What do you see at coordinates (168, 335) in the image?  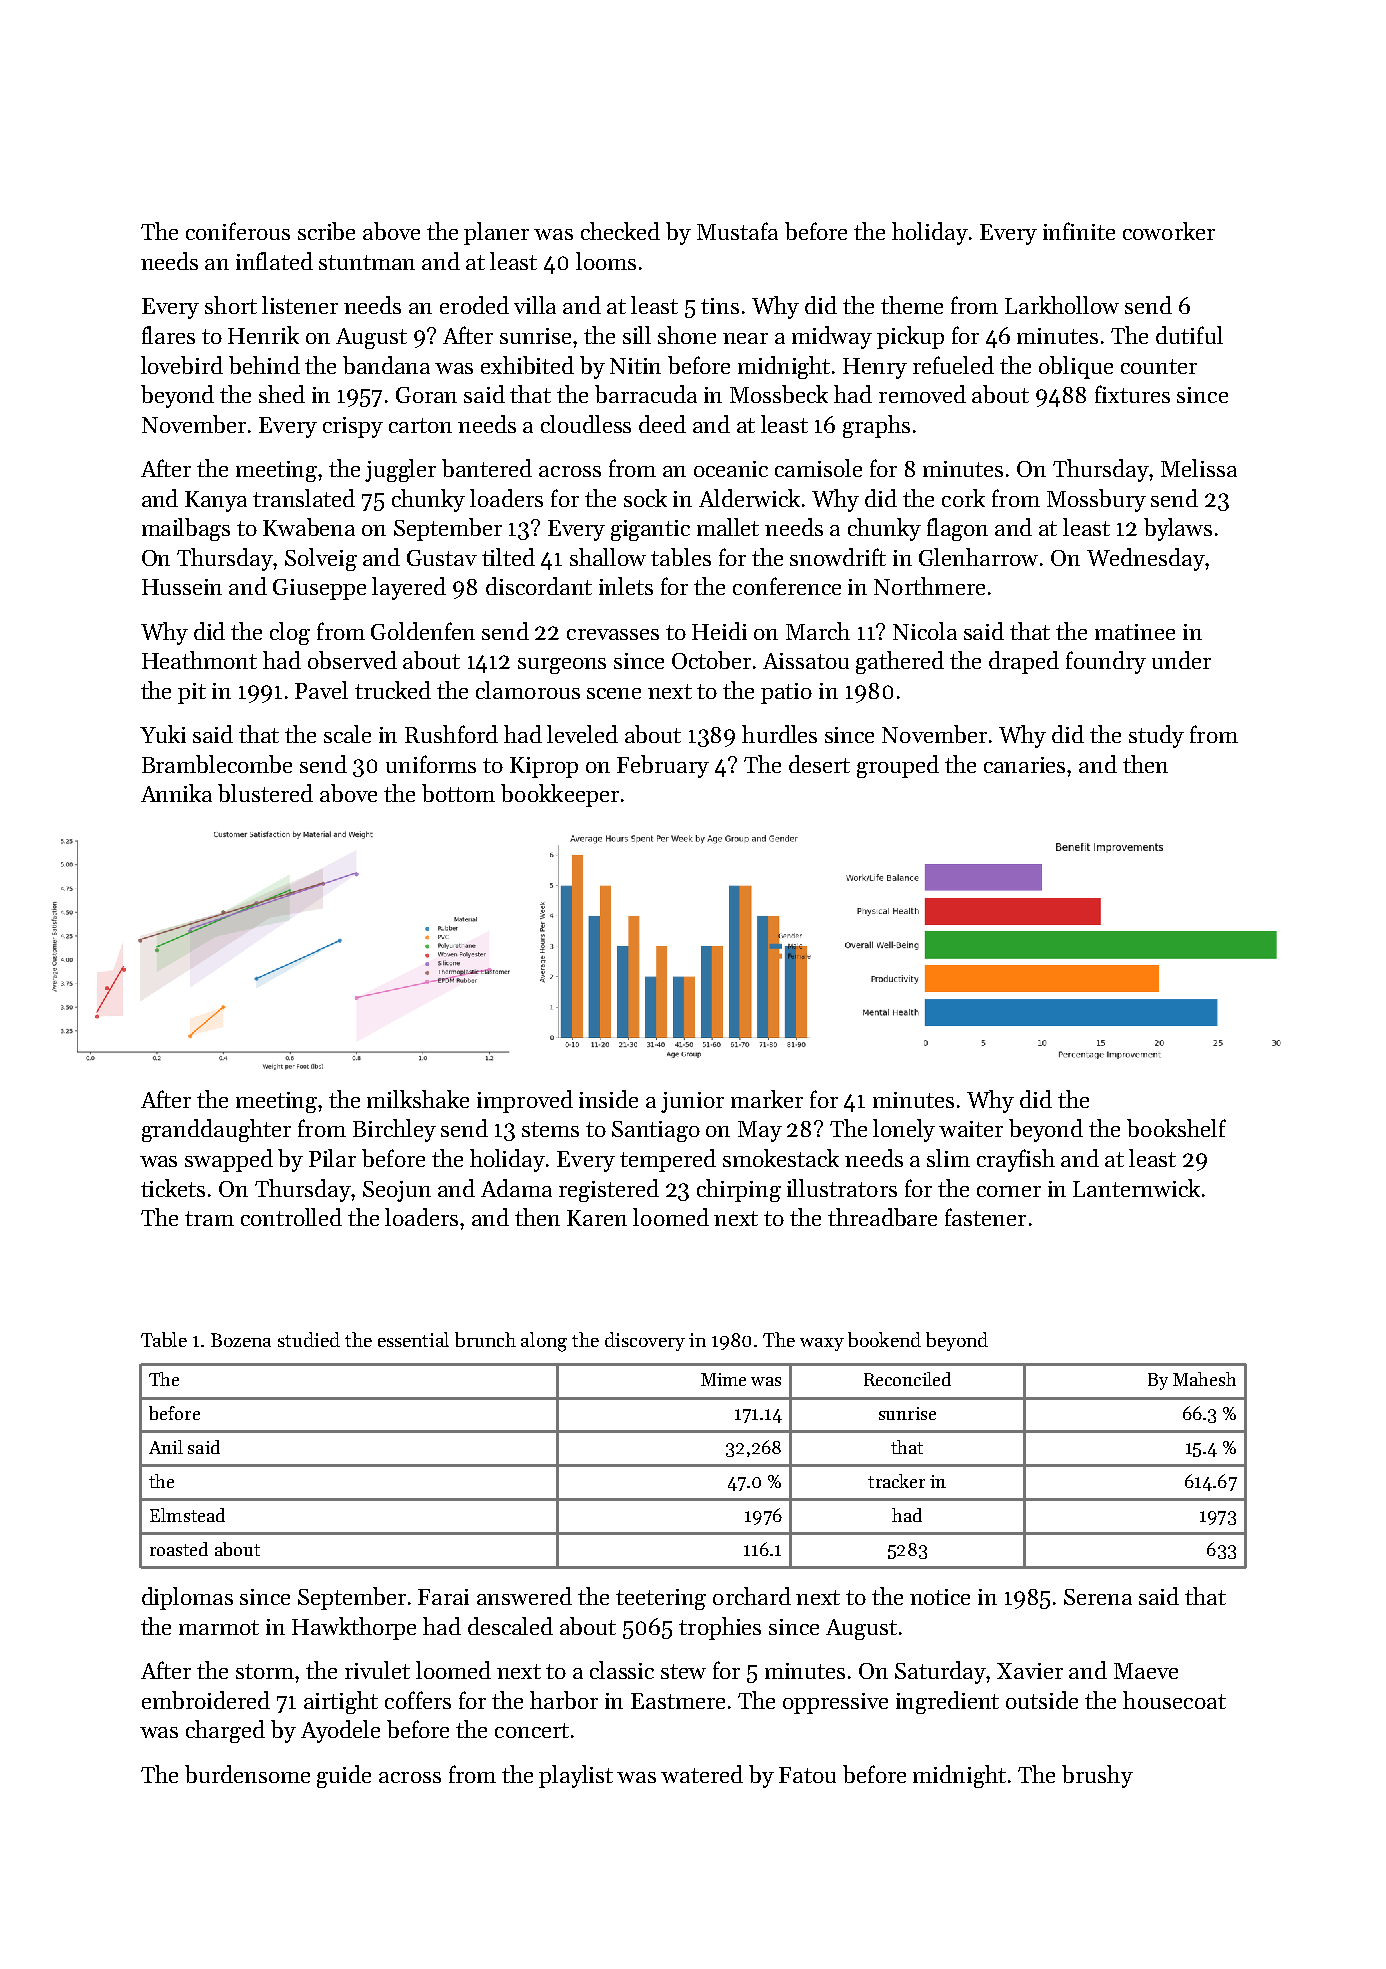 I see `flares` at bounding box center [168, 335].
